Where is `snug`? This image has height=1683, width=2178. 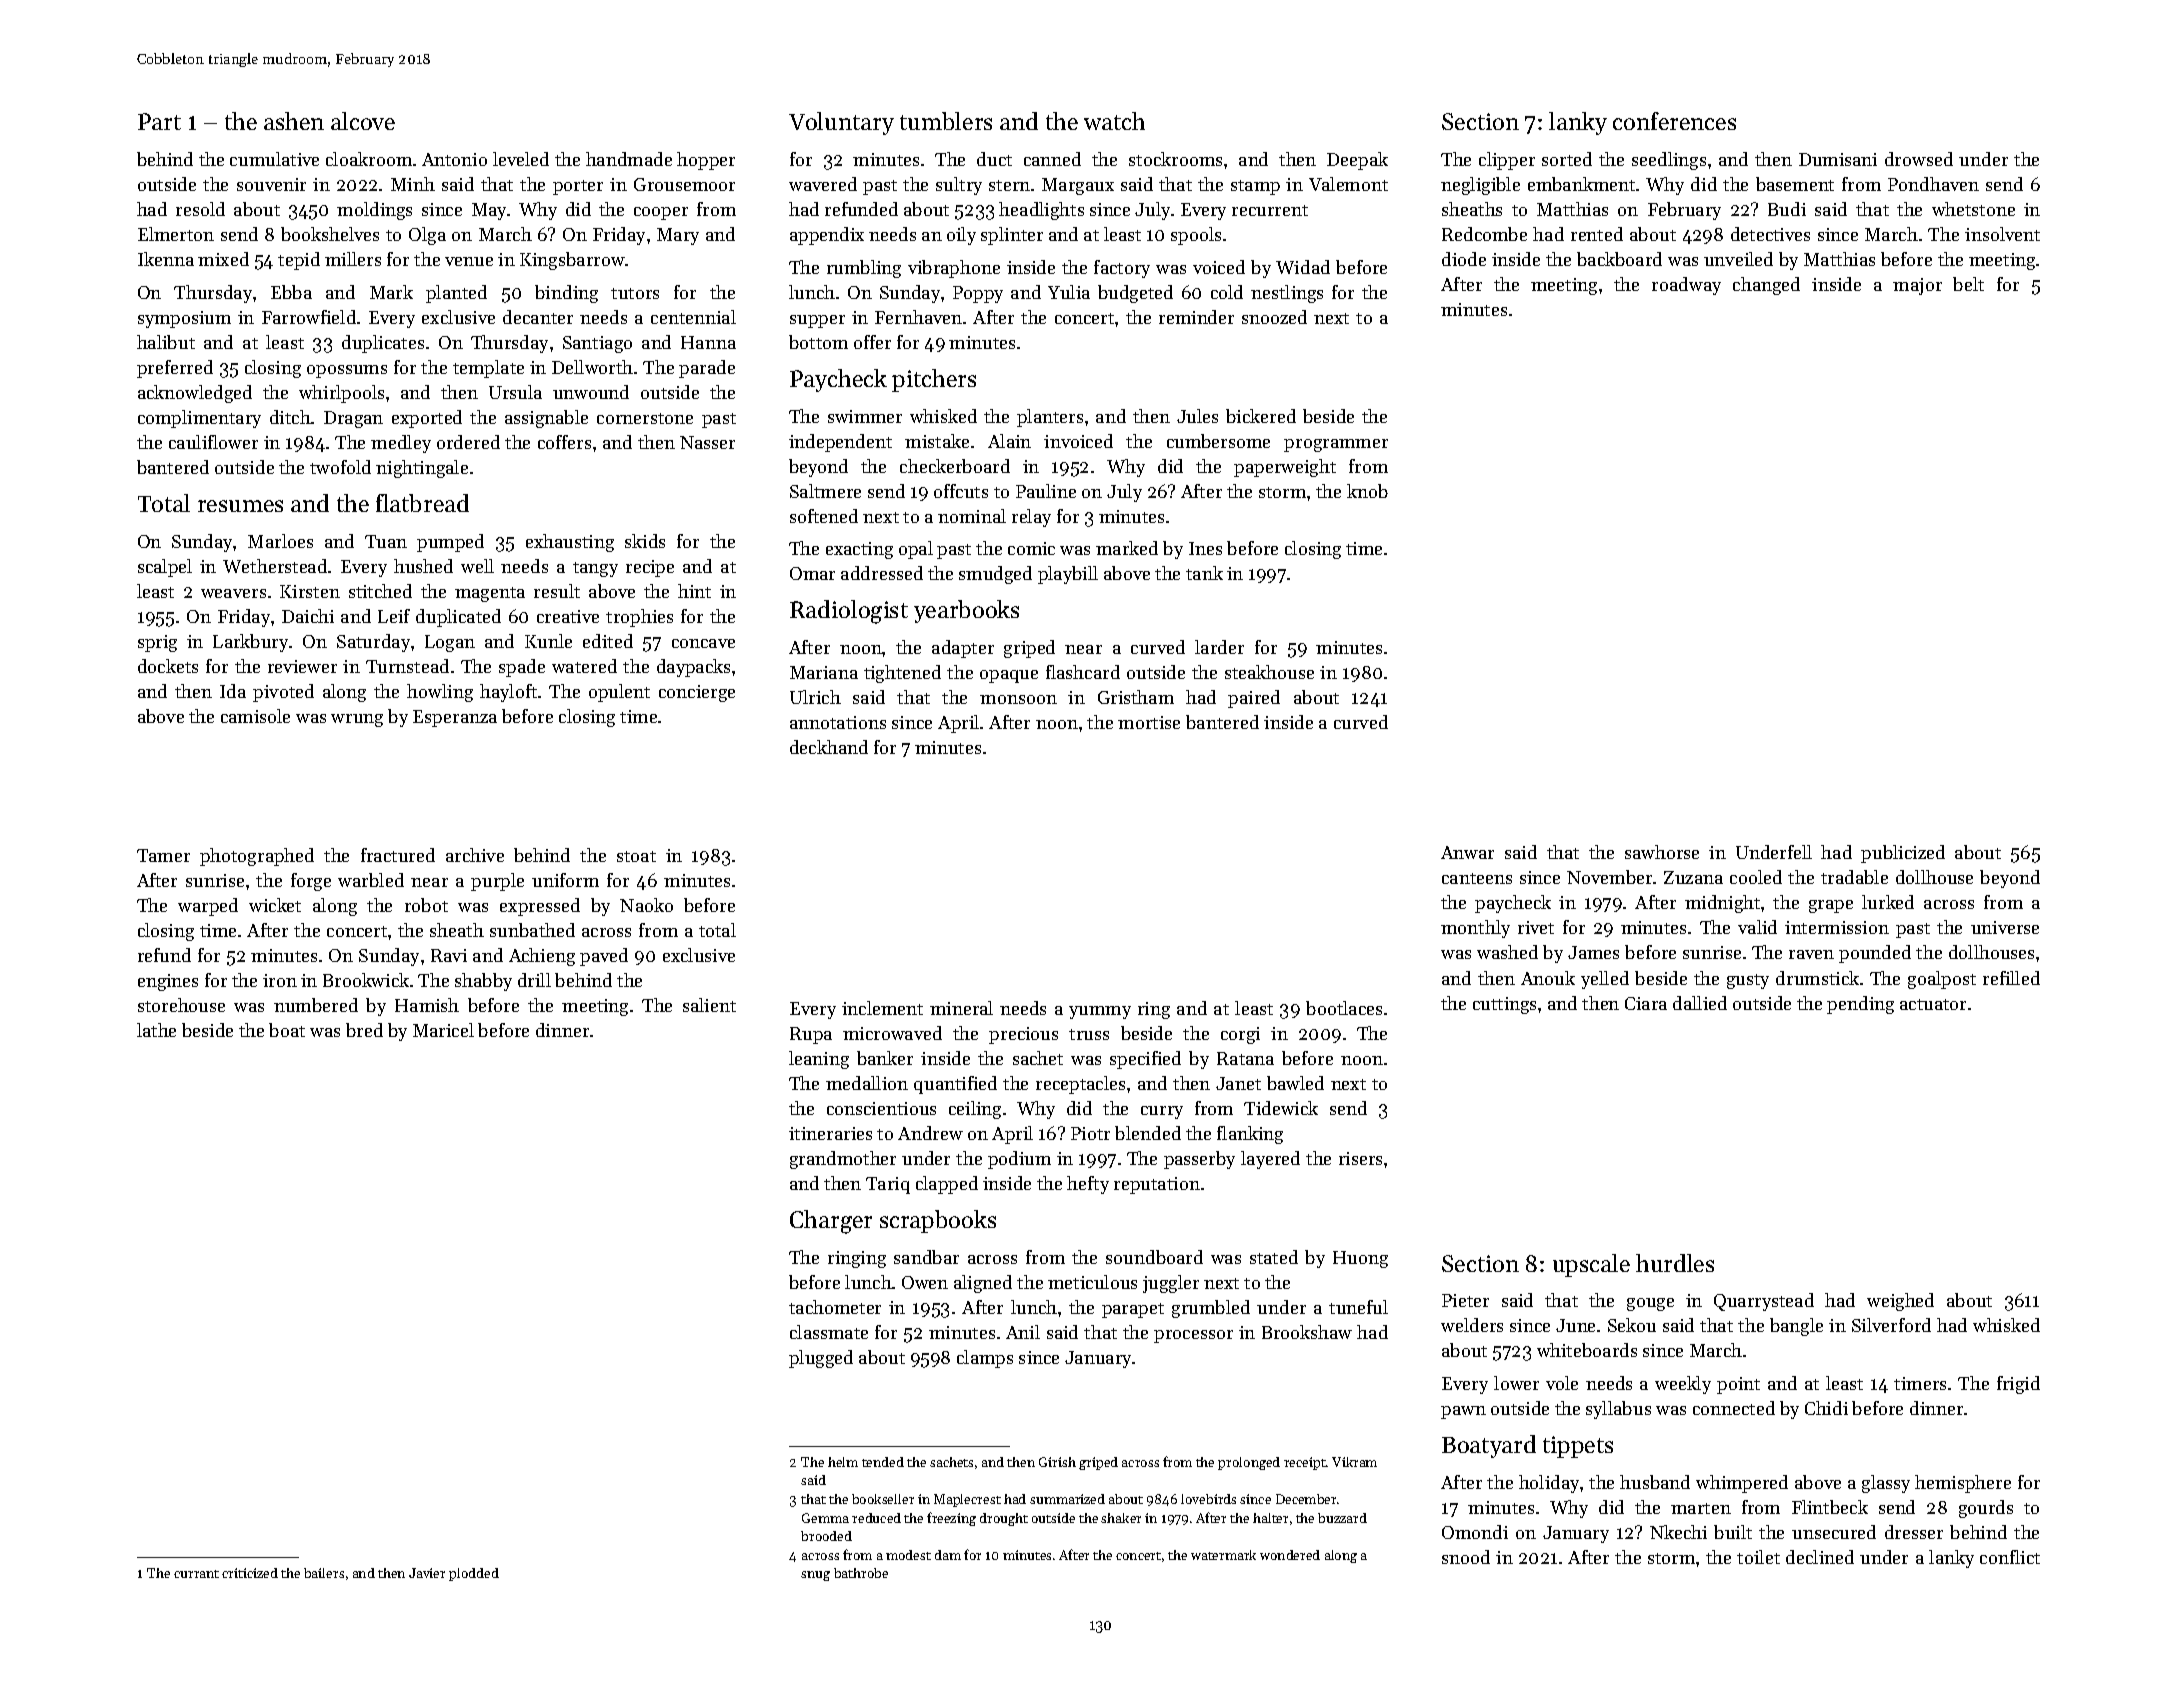 snug is located at coordinates (815, 1576).
